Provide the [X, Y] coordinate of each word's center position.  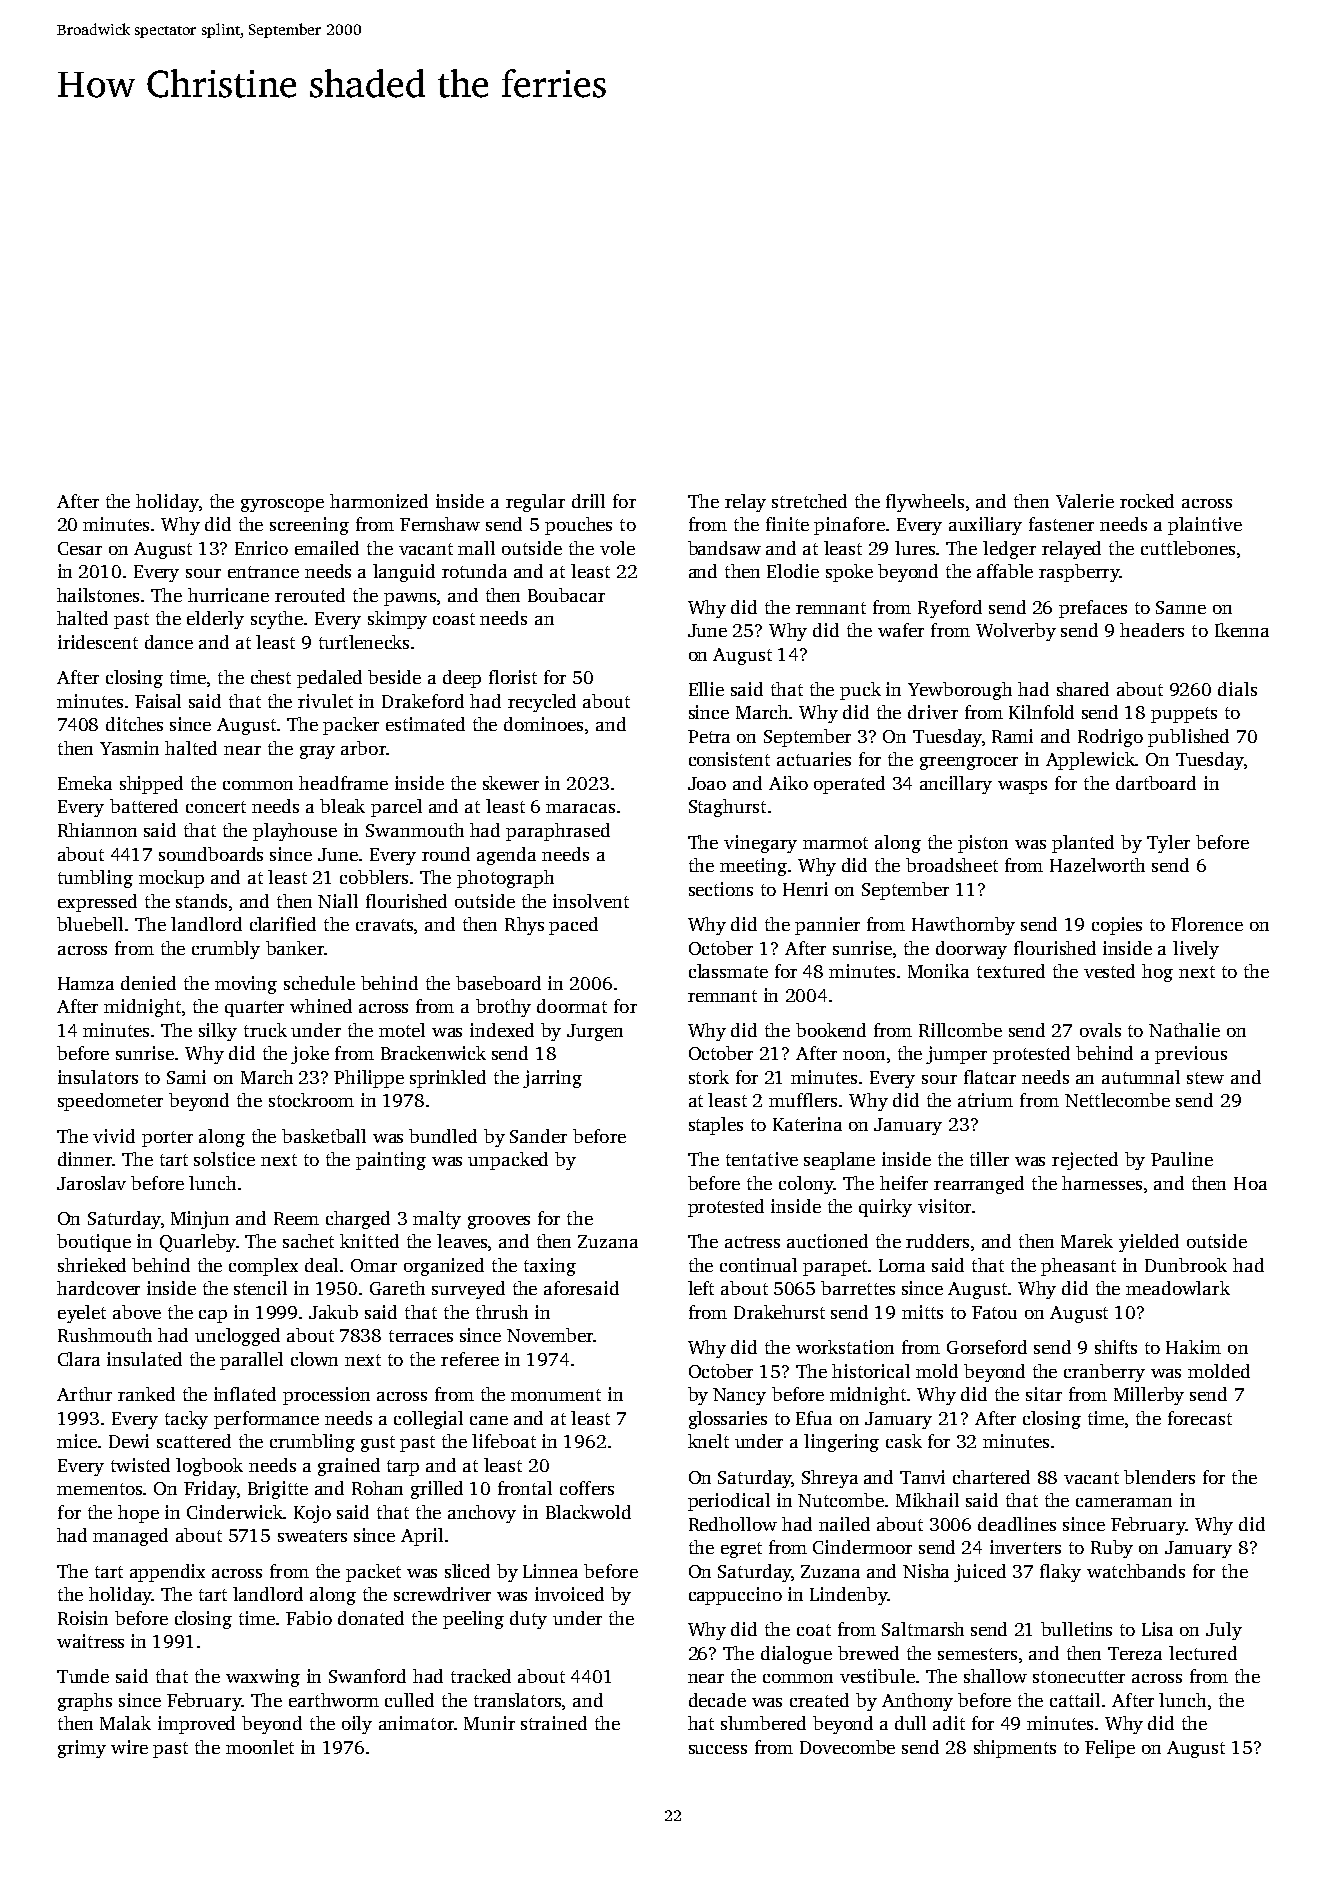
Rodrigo [1110, 738]
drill [588, 501]
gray [317, 752]
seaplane [839, 1161]
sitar [1044, 1394]
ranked [146, 1394]
